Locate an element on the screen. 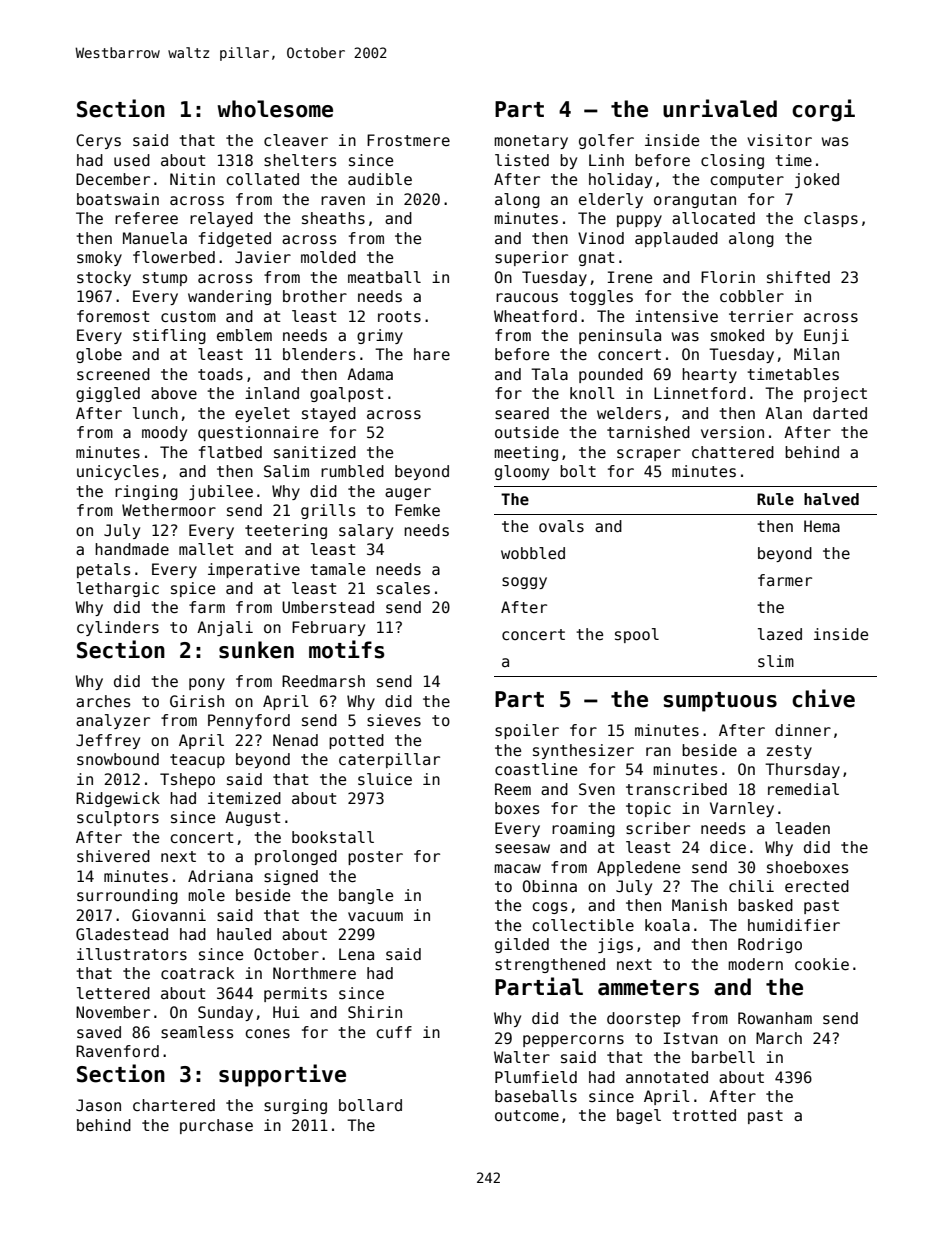 The height and width of the screenshot is (1233, 952). unrivaled is located at coordinates (720, 108).
